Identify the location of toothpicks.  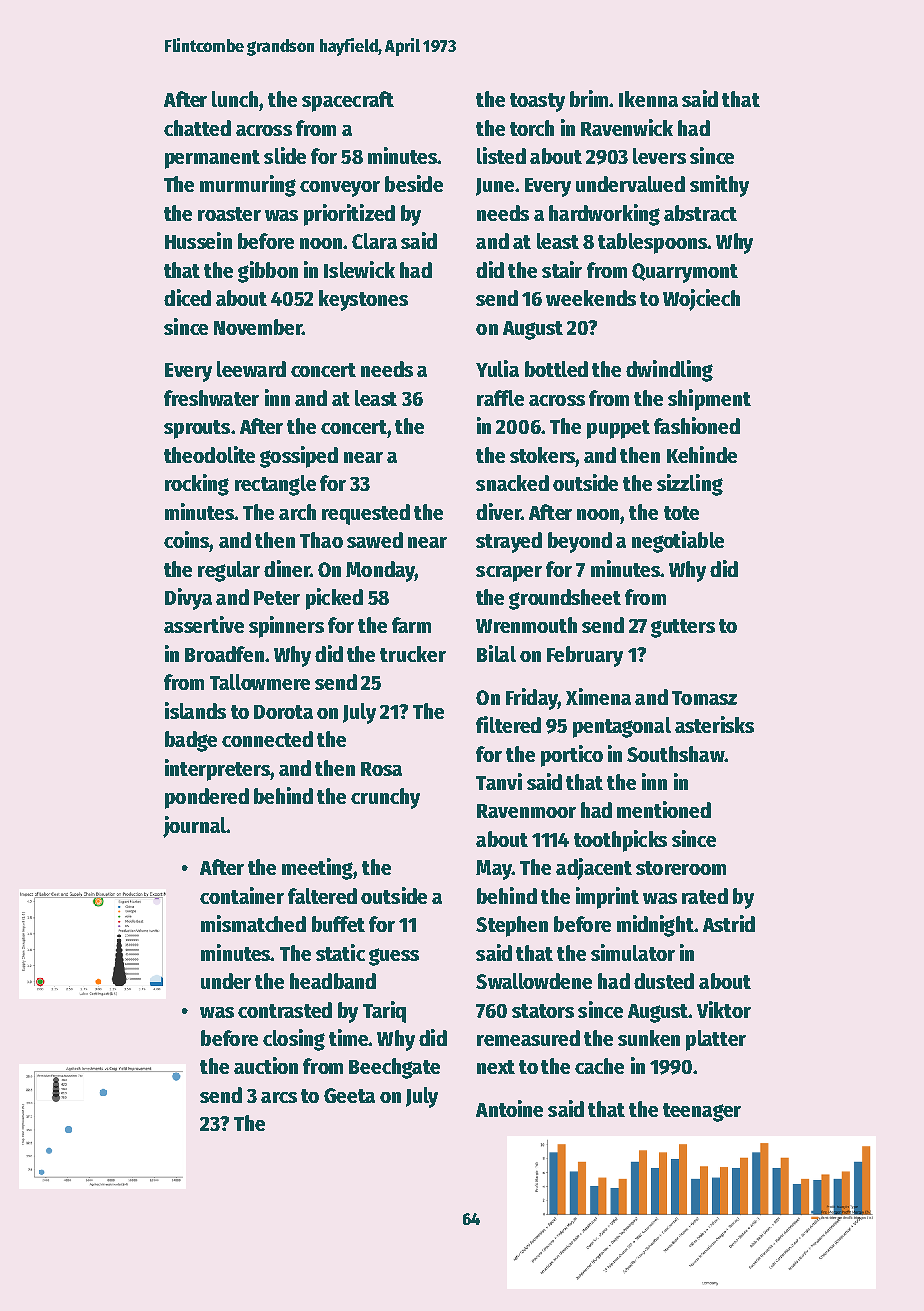
(620, 841).
